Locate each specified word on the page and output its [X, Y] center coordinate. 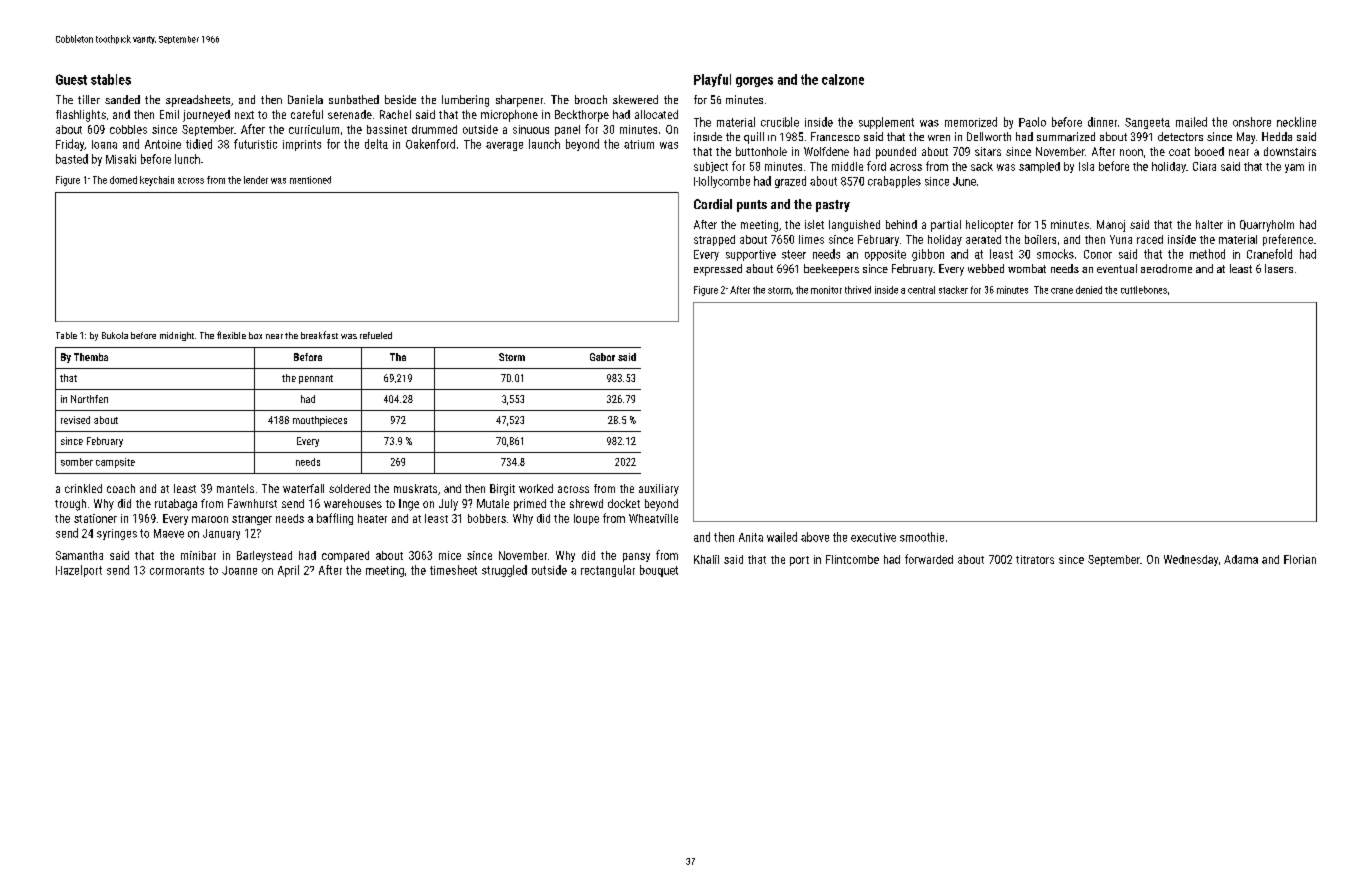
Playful [712, 80]
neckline [1296, 122]
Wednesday [1191, 560]
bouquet [659, 571]
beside [400, 99]
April [288, 571]
